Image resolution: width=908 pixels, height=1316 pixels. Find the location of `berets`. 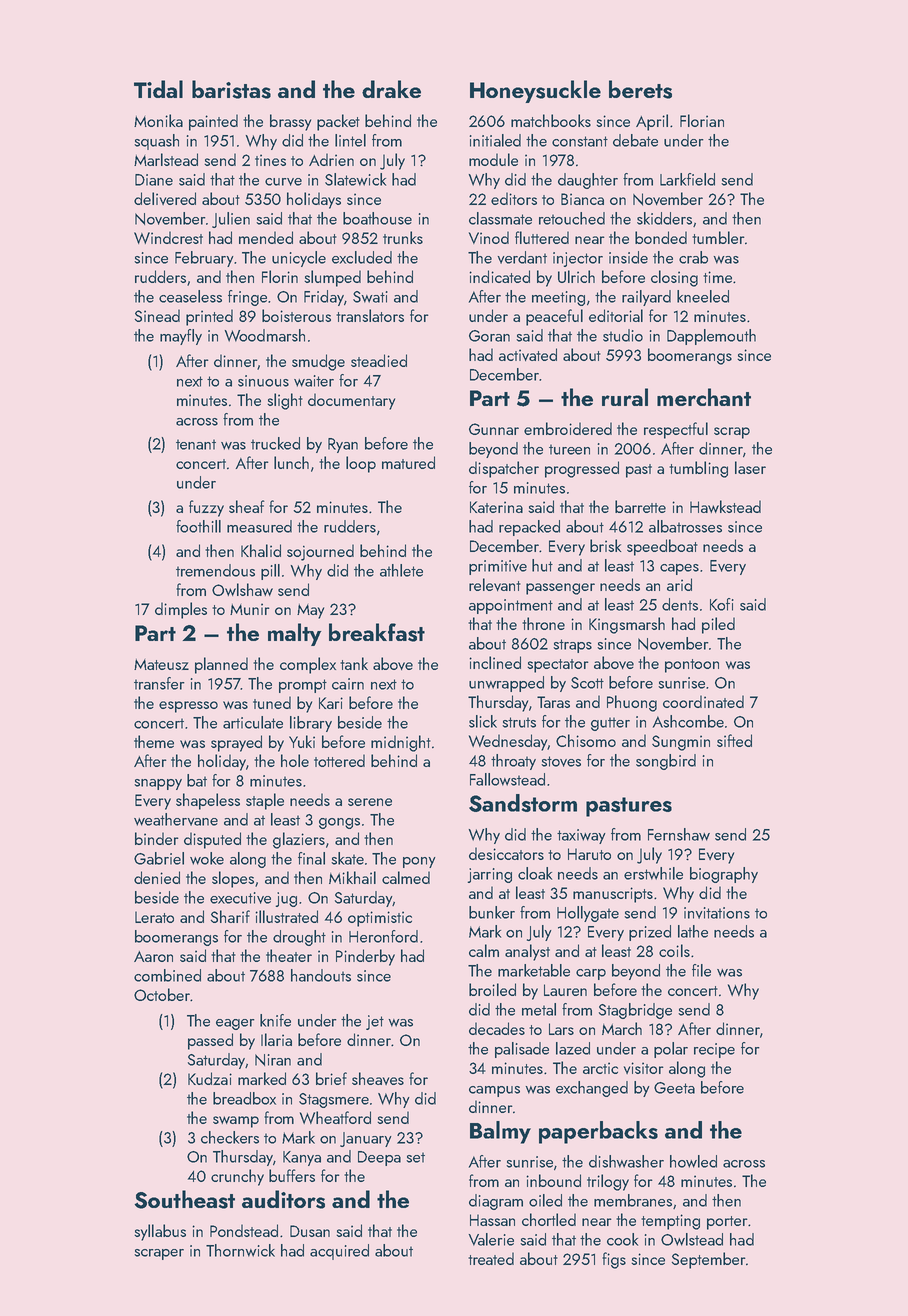

berets is located at coordinates (640, 89).
